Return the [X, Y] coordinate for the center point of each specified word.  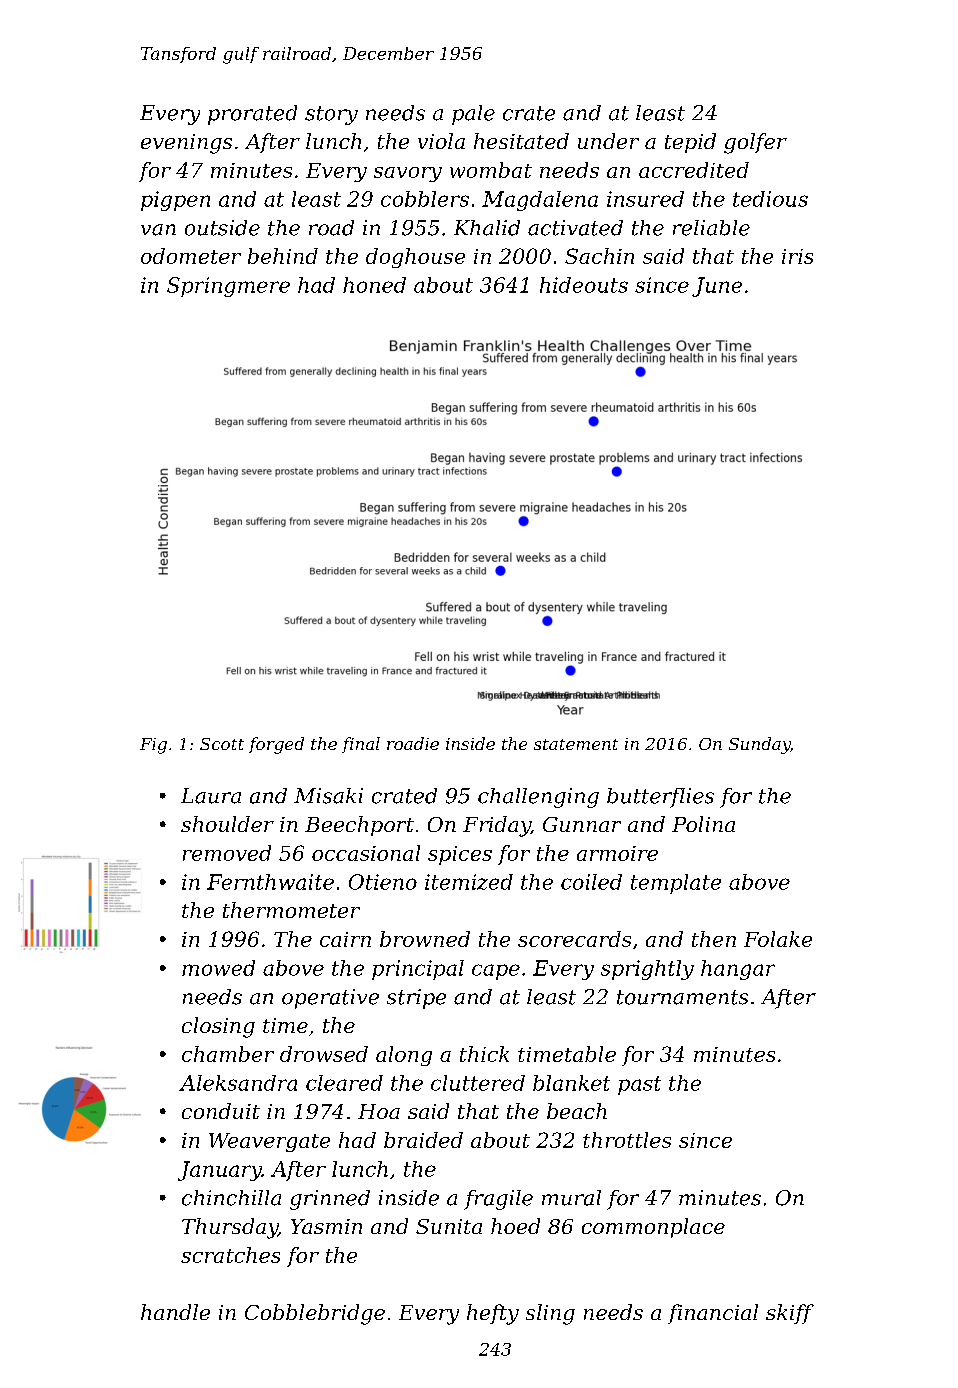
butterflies [660, 798]
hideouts [584, 285]
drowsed [324, 1054]
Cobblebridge [315, 1314]
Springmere [228, 287]
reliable [711, 228]
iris [797, 256]
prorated [252, 115]
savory [408, 174]
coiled [591, 882]
